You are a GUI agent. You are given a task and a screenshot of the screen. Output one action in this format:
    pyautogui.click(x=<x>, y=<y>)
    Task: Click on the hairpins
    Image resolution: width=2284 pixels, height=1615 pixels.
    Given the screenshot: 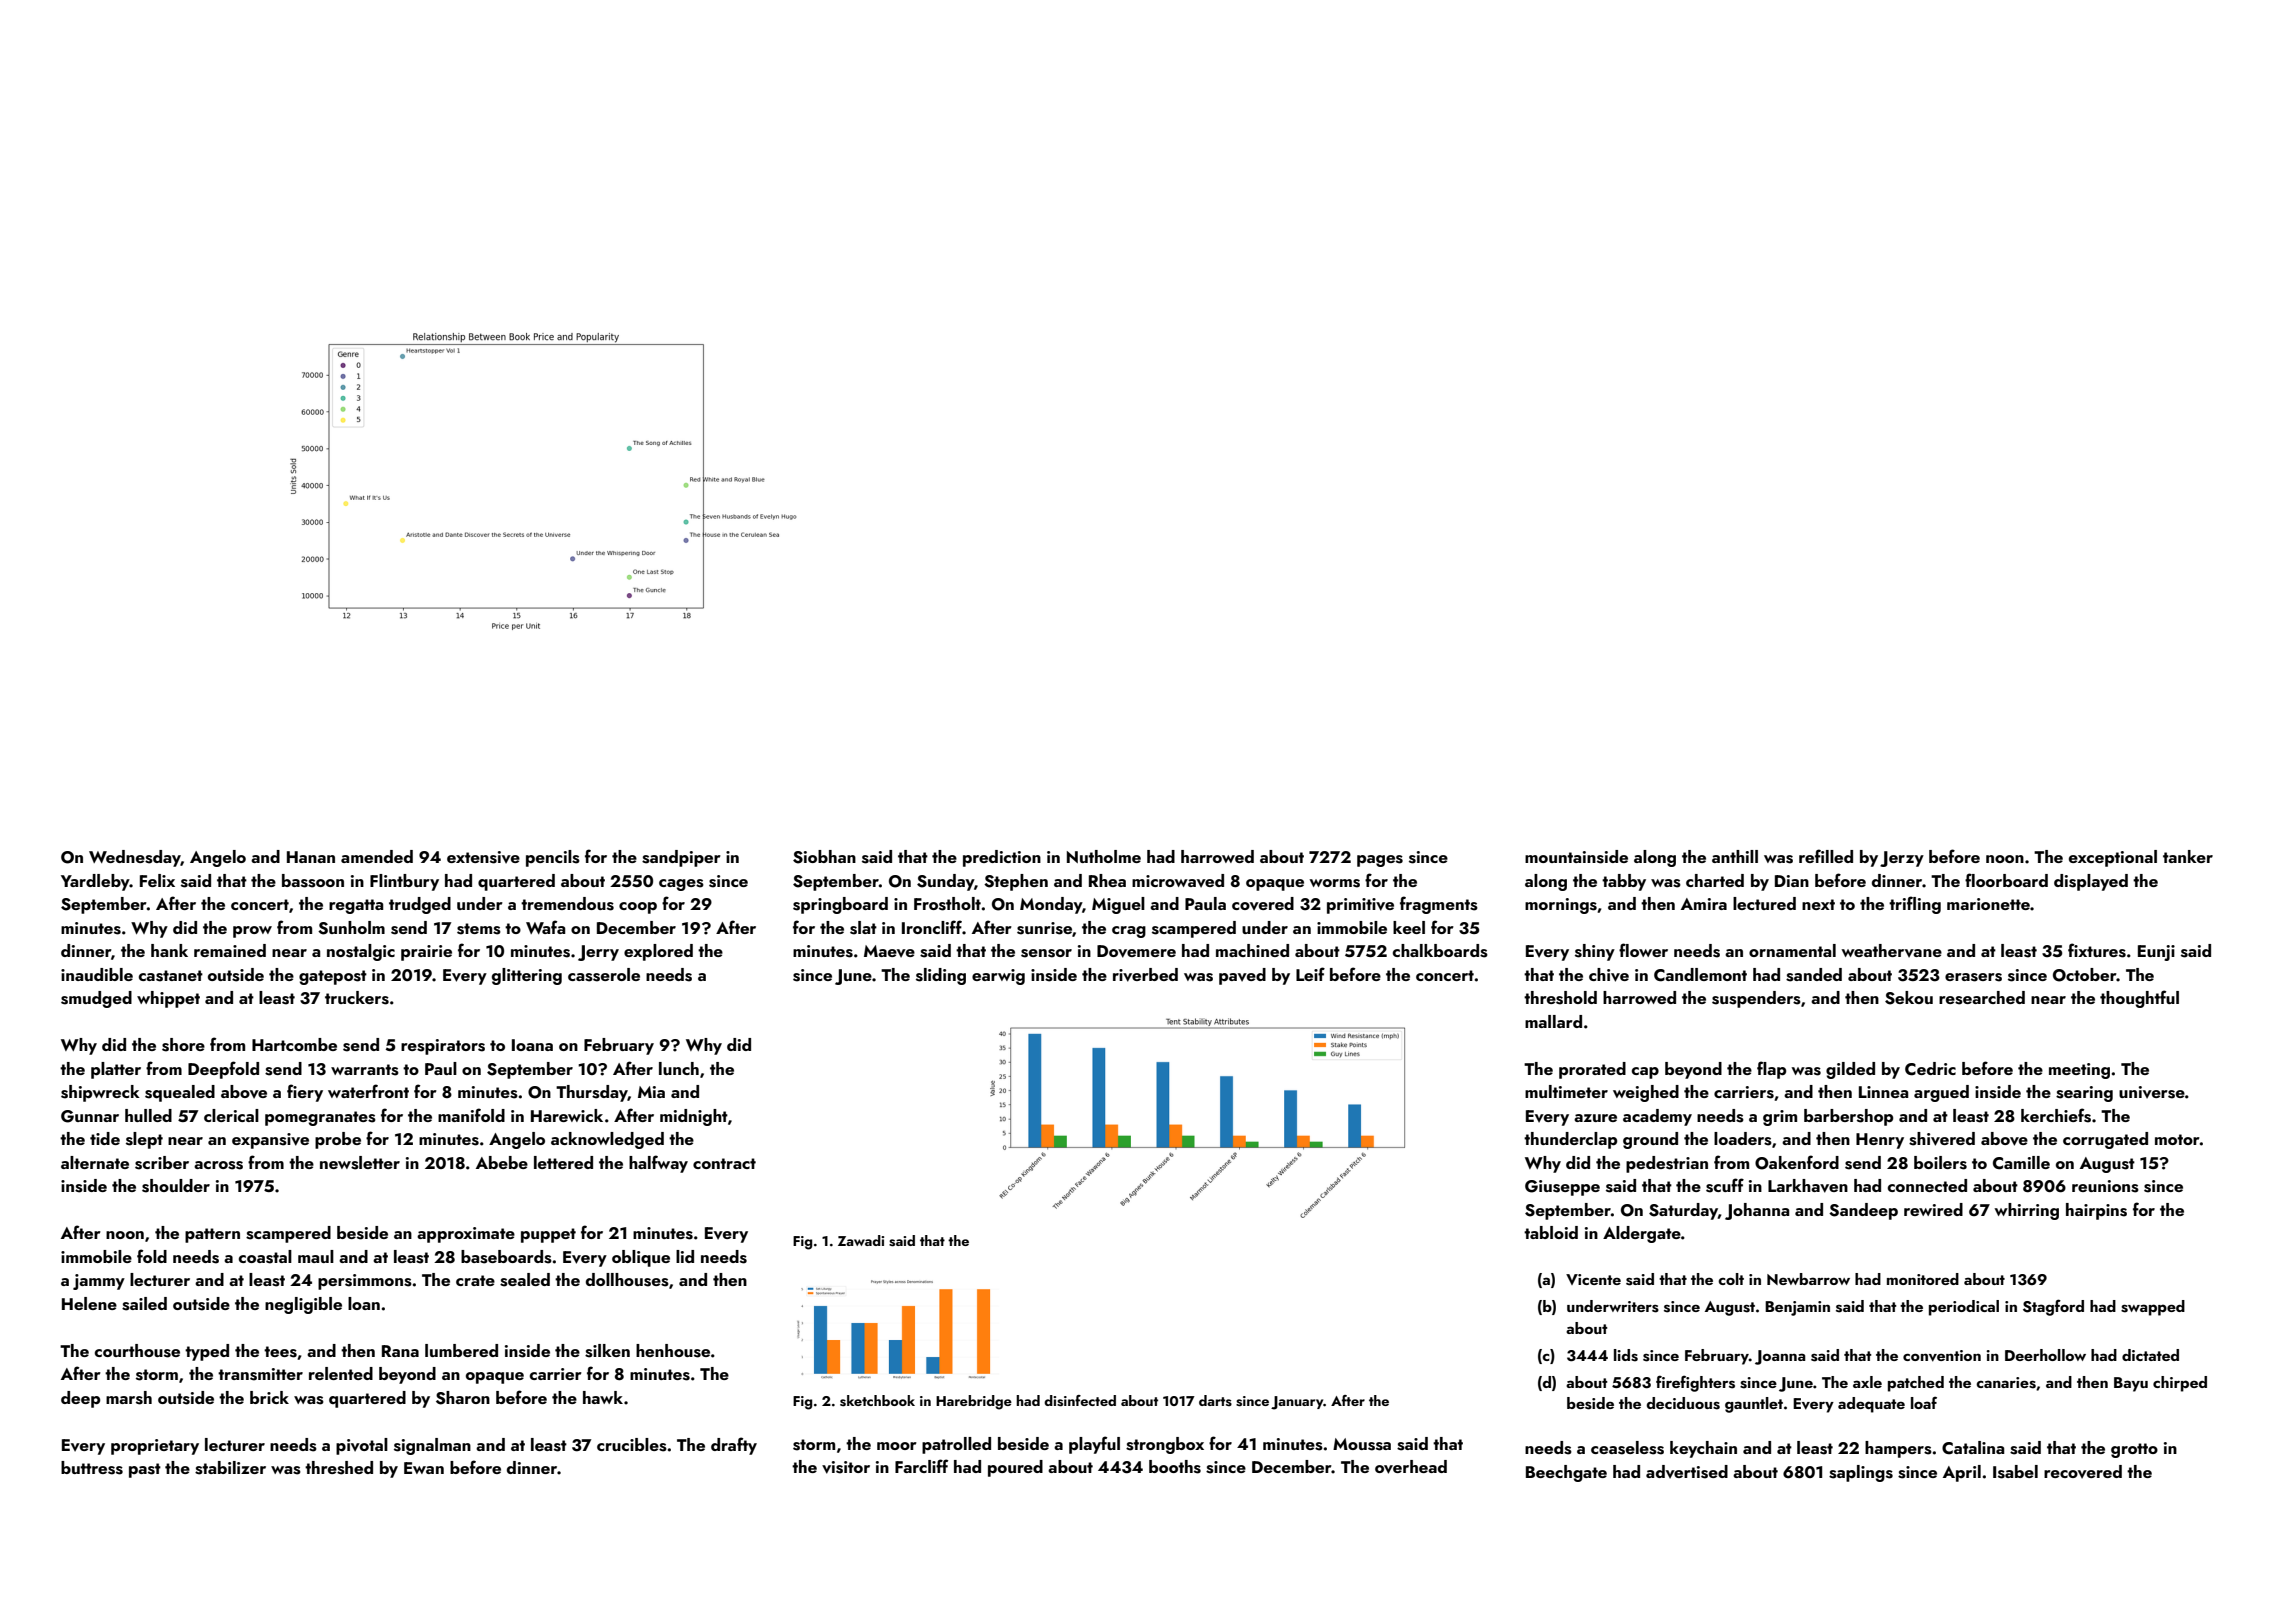 What is the action you would take?
    pyautogui.click(x=2096, y=1211)
